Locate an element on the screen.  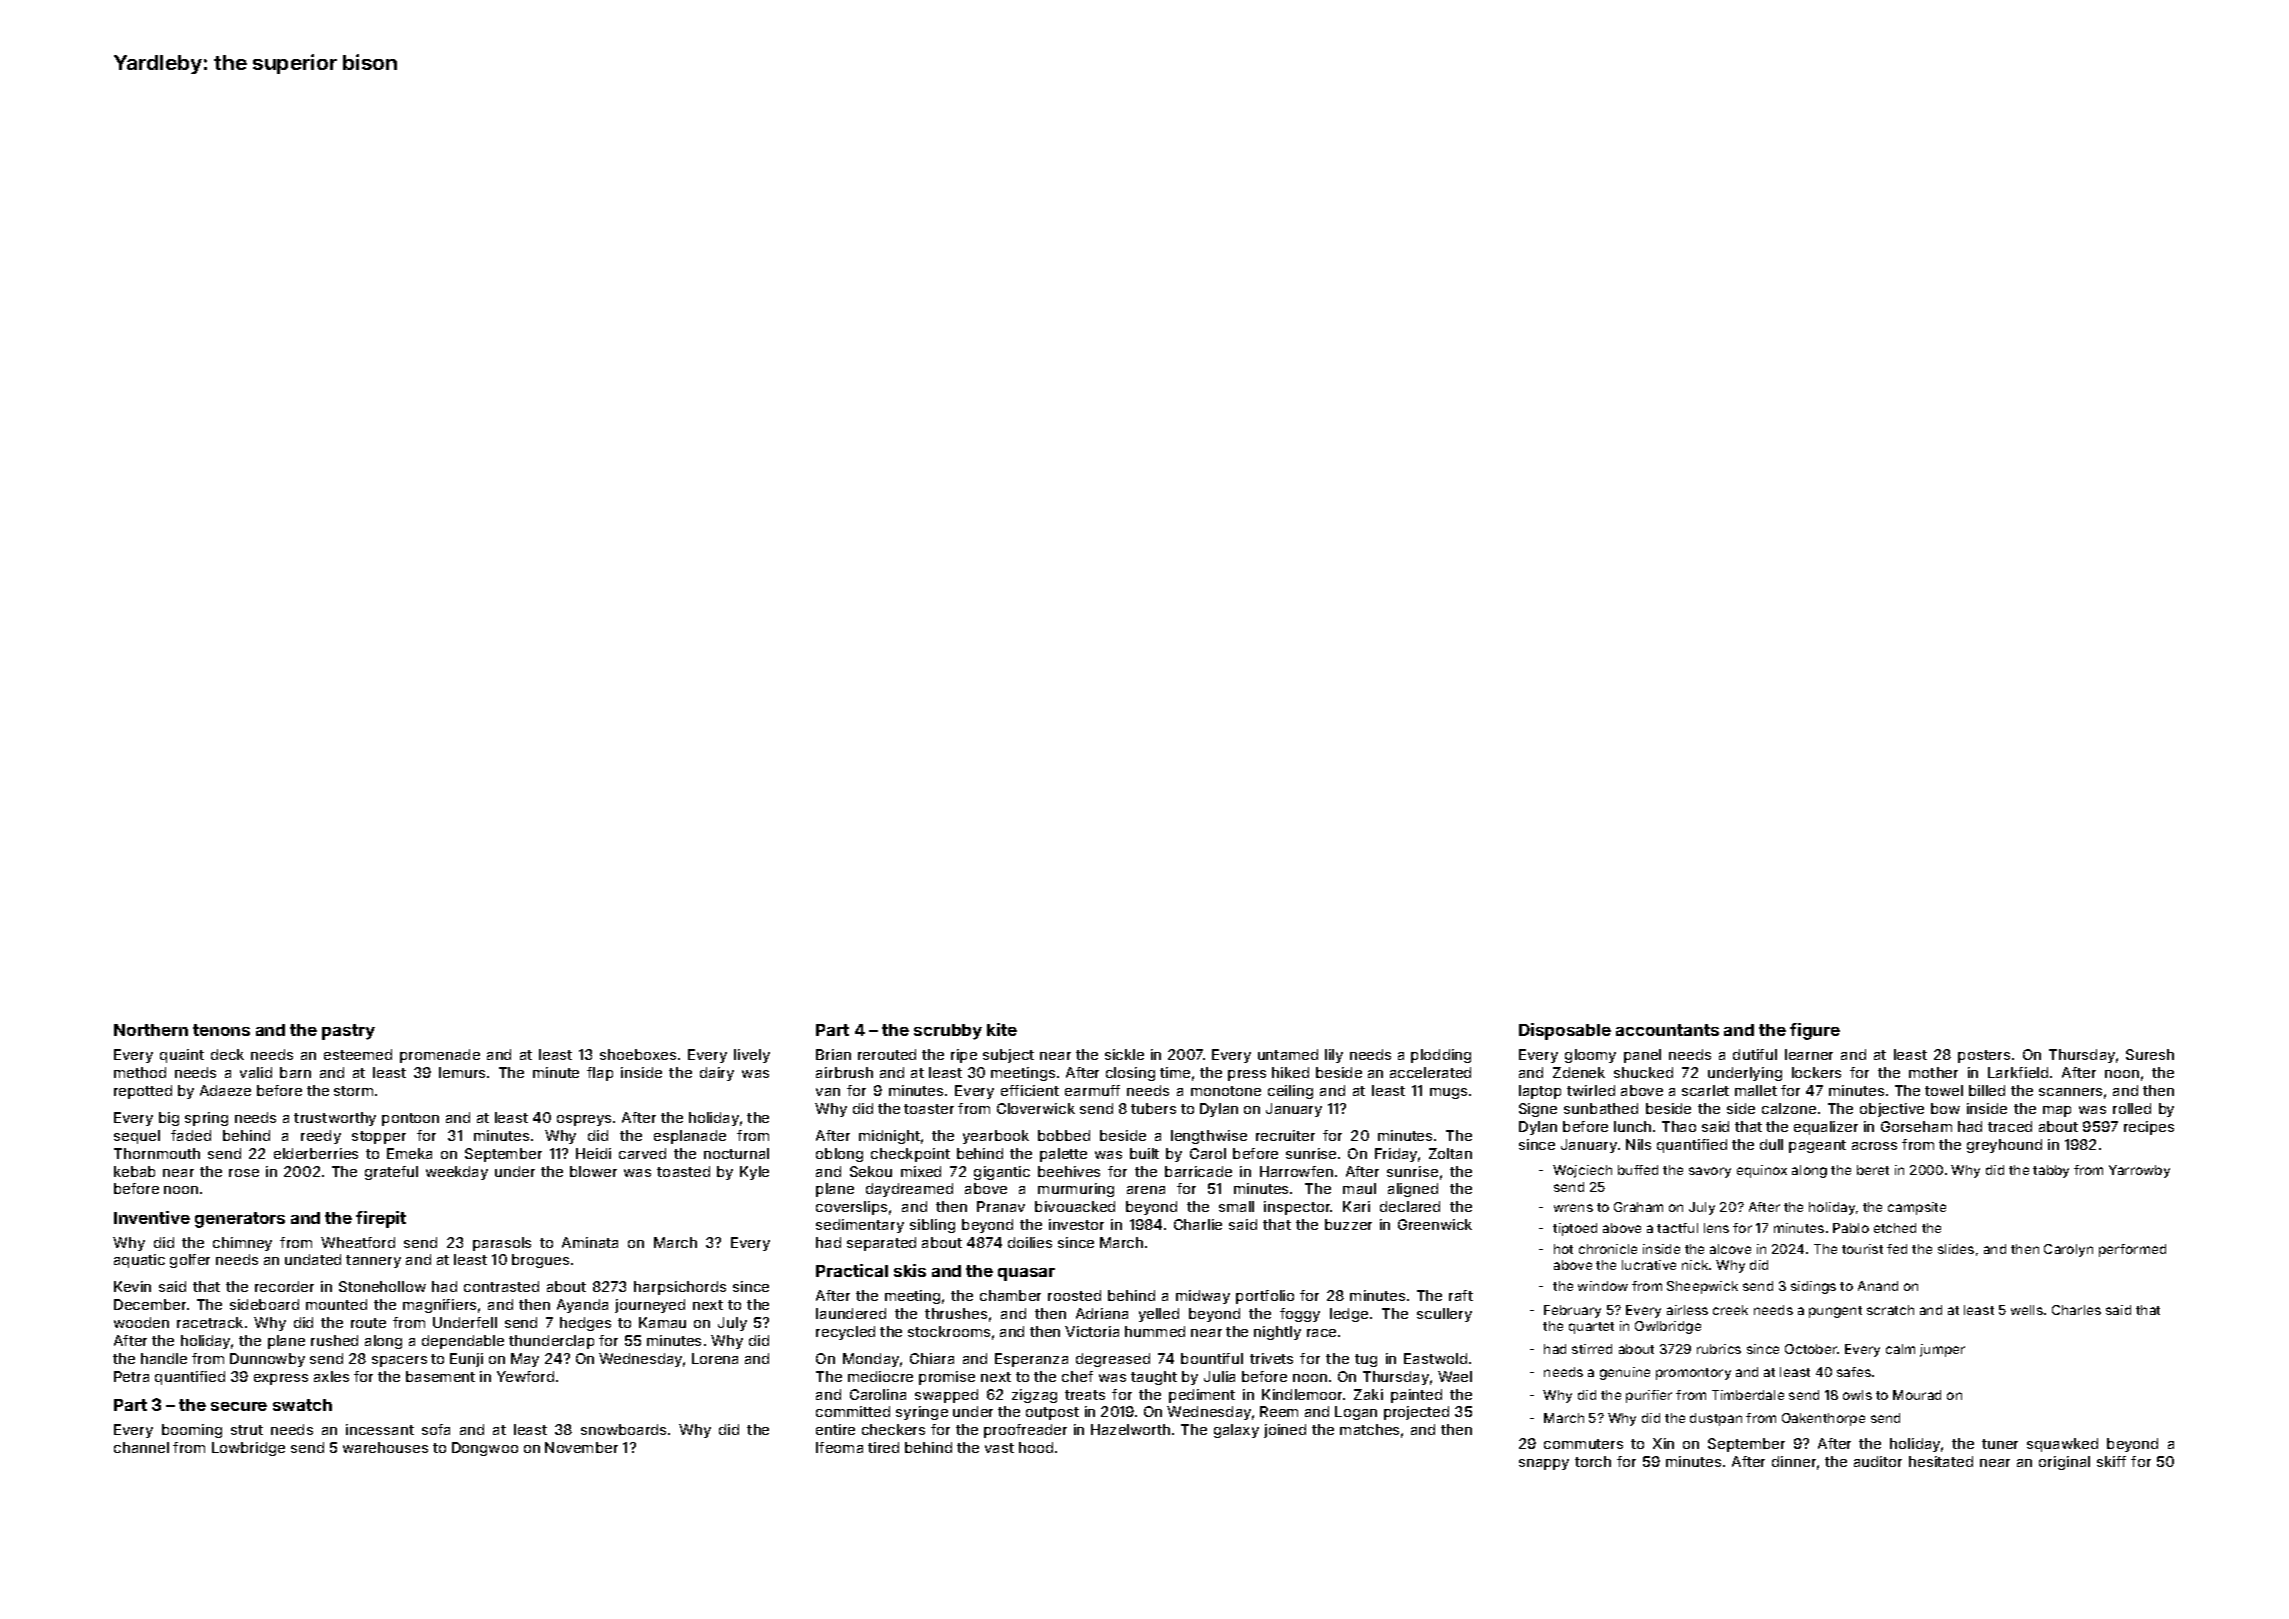
aquatic is located at coordinates (139, 1261).
